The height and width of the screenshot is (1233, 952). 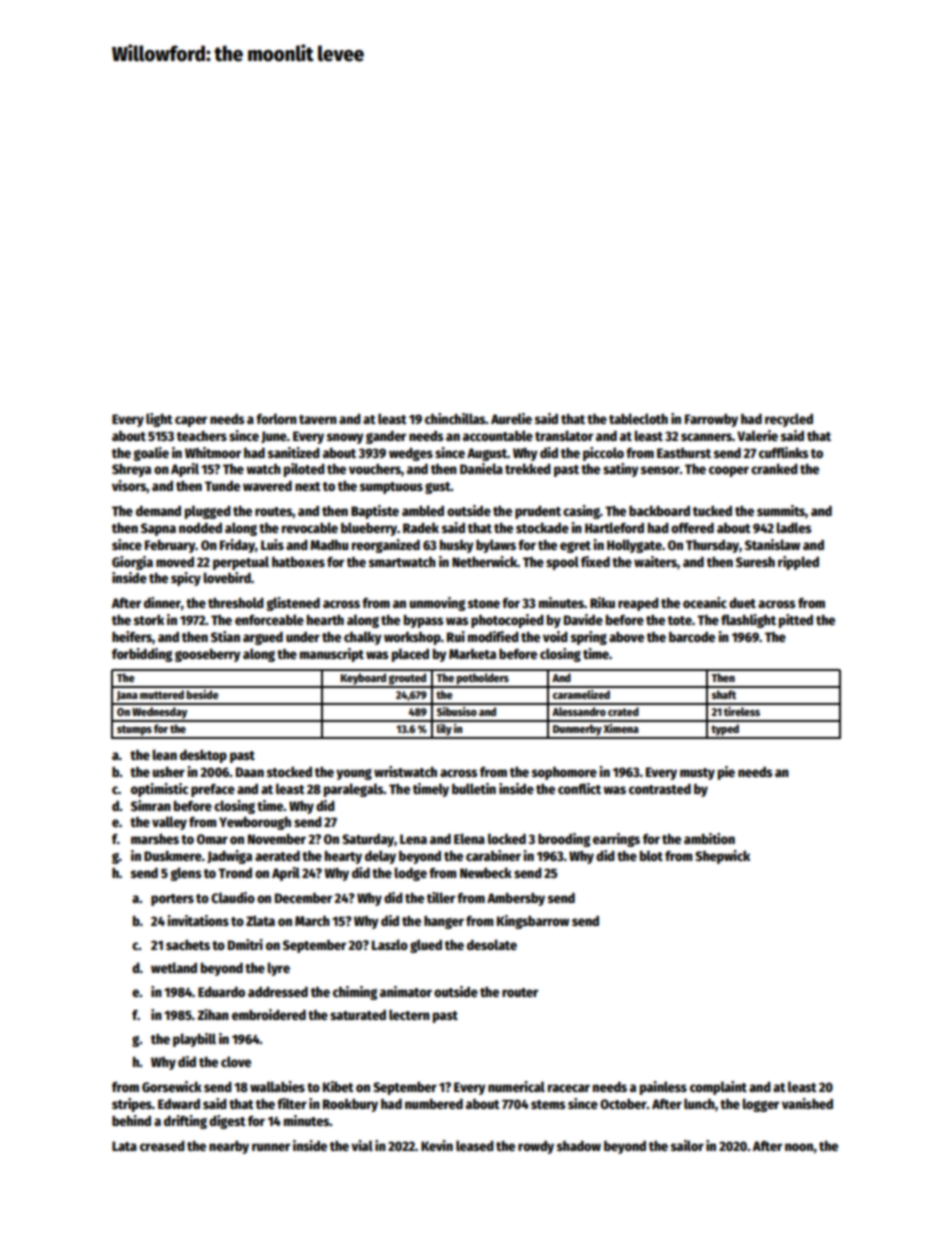 What do you see at coordinates (781, 510) in the screenshot?
I see `summits` at bounding box center [781, 510].
